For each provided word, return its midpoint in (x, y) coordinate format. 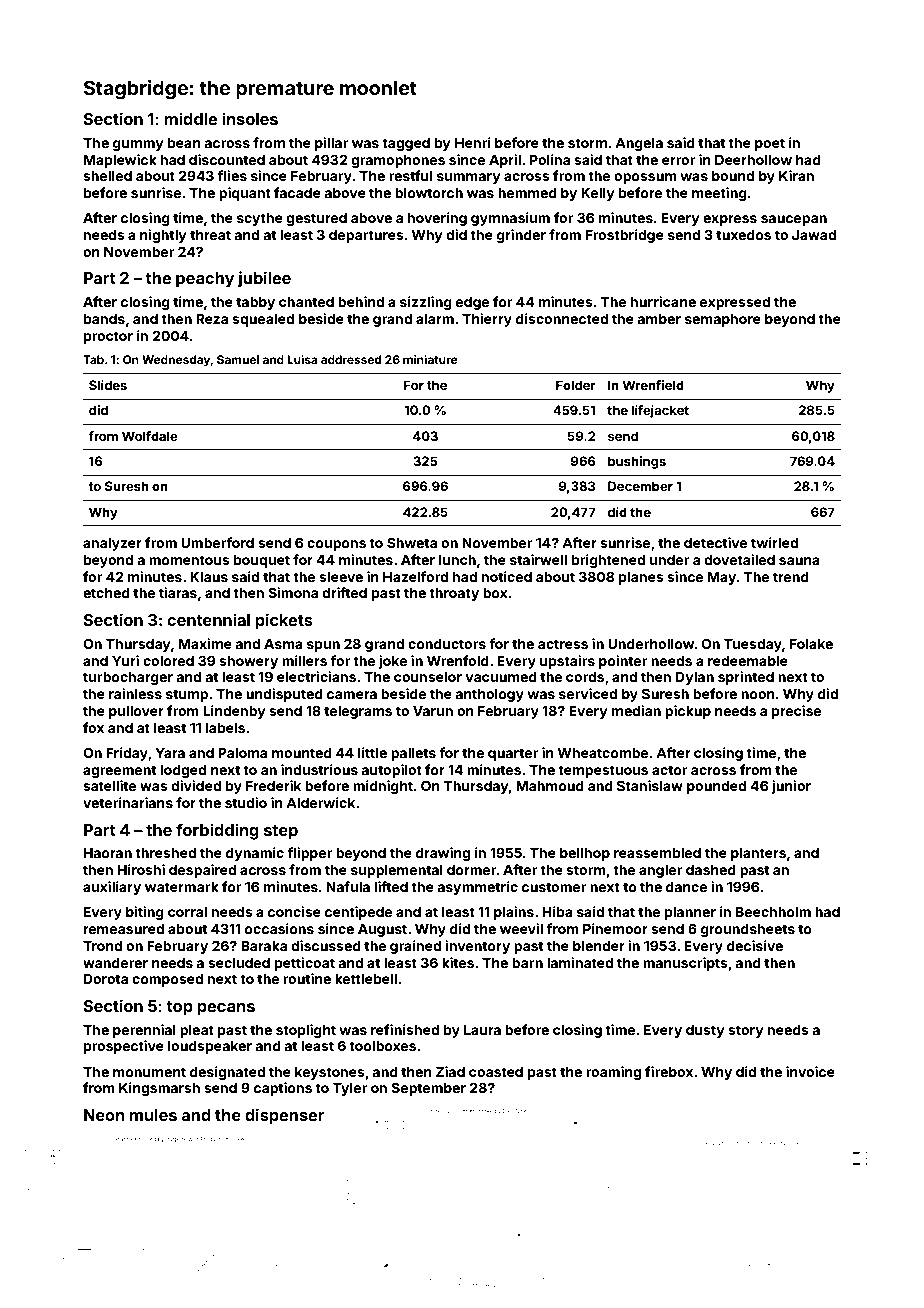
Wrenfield (653, 385)
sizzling (426, 303)
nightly (163, 236)
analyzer (112, 544)
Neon (104, 1115)
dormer (471, 870)
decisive (755, 945)
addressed (351, 359)
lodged (183, 771)
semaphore (723, 320)
